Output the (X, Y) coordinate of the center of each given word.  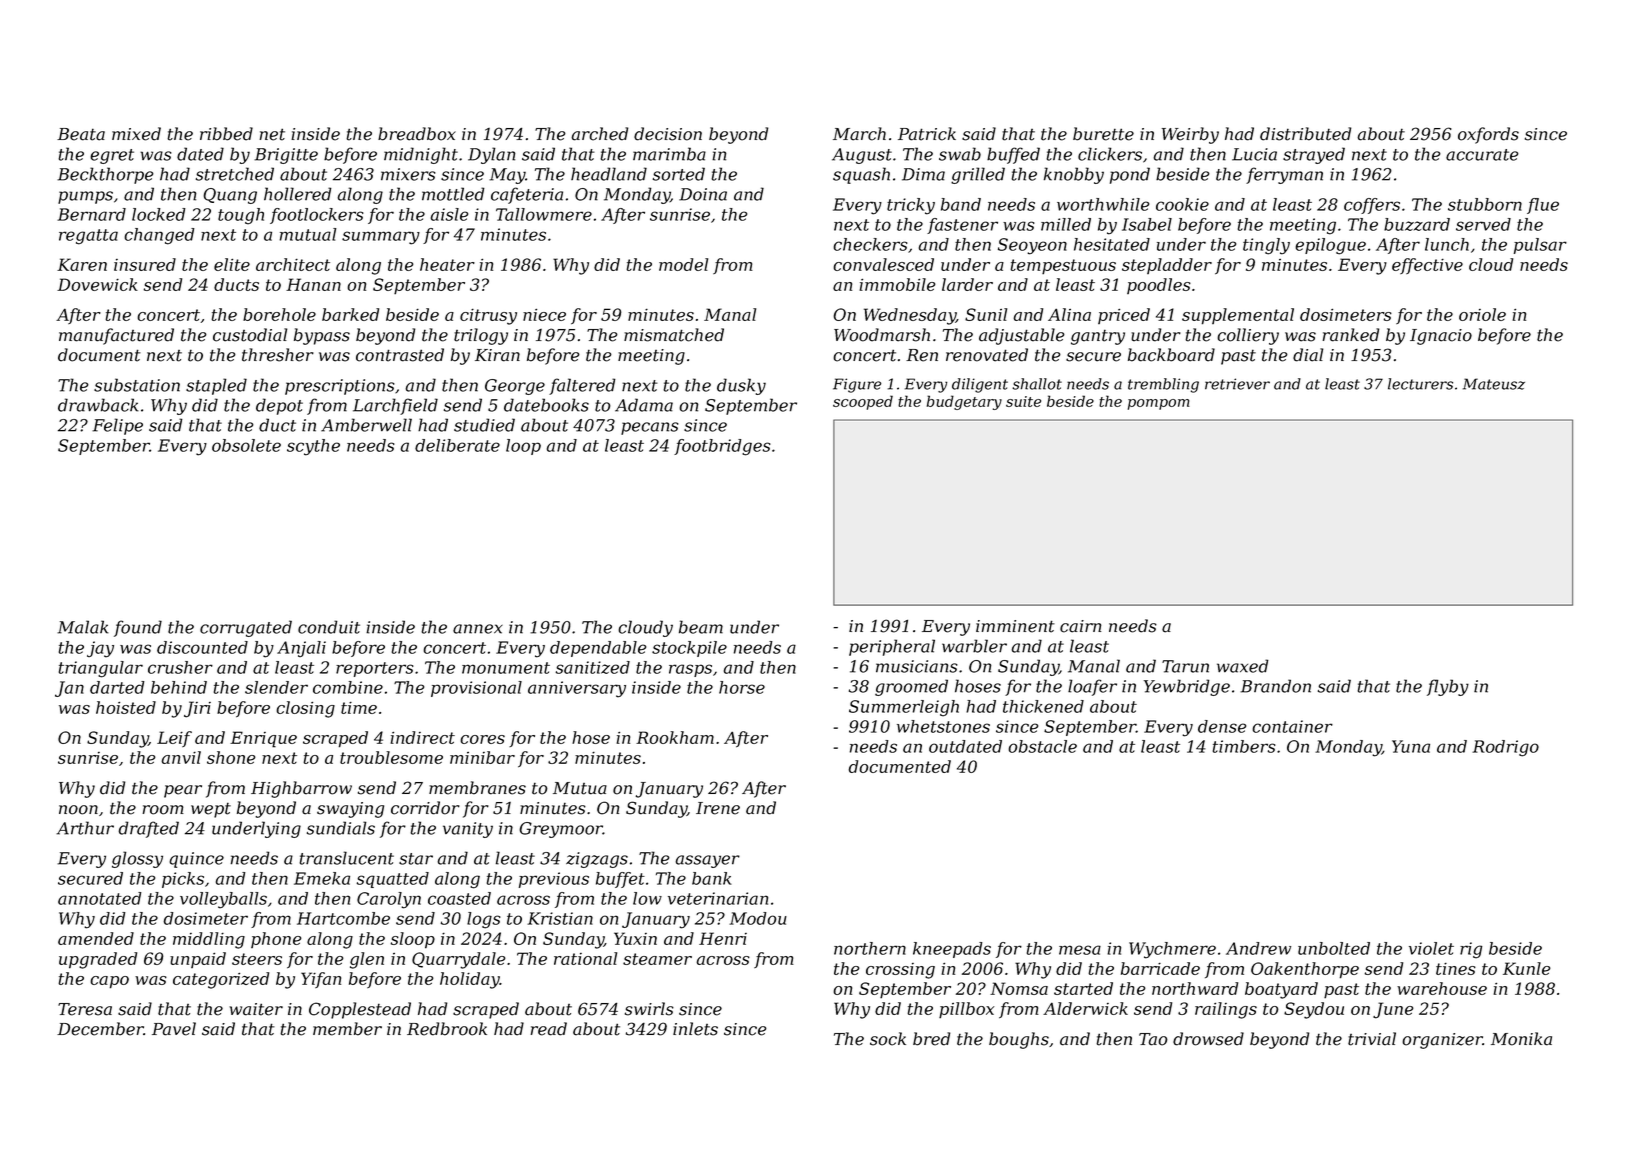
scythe (313, 447)
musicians (917, 666)
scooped (863, 402)
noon (78, 810)
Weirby (1190, 135)
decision (668, 134)
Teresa (85, 1009)
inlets (695, 1029)
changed (159, 236)
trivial (1372, 1039)
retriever (1237, 384)
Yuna (1411, 746)
